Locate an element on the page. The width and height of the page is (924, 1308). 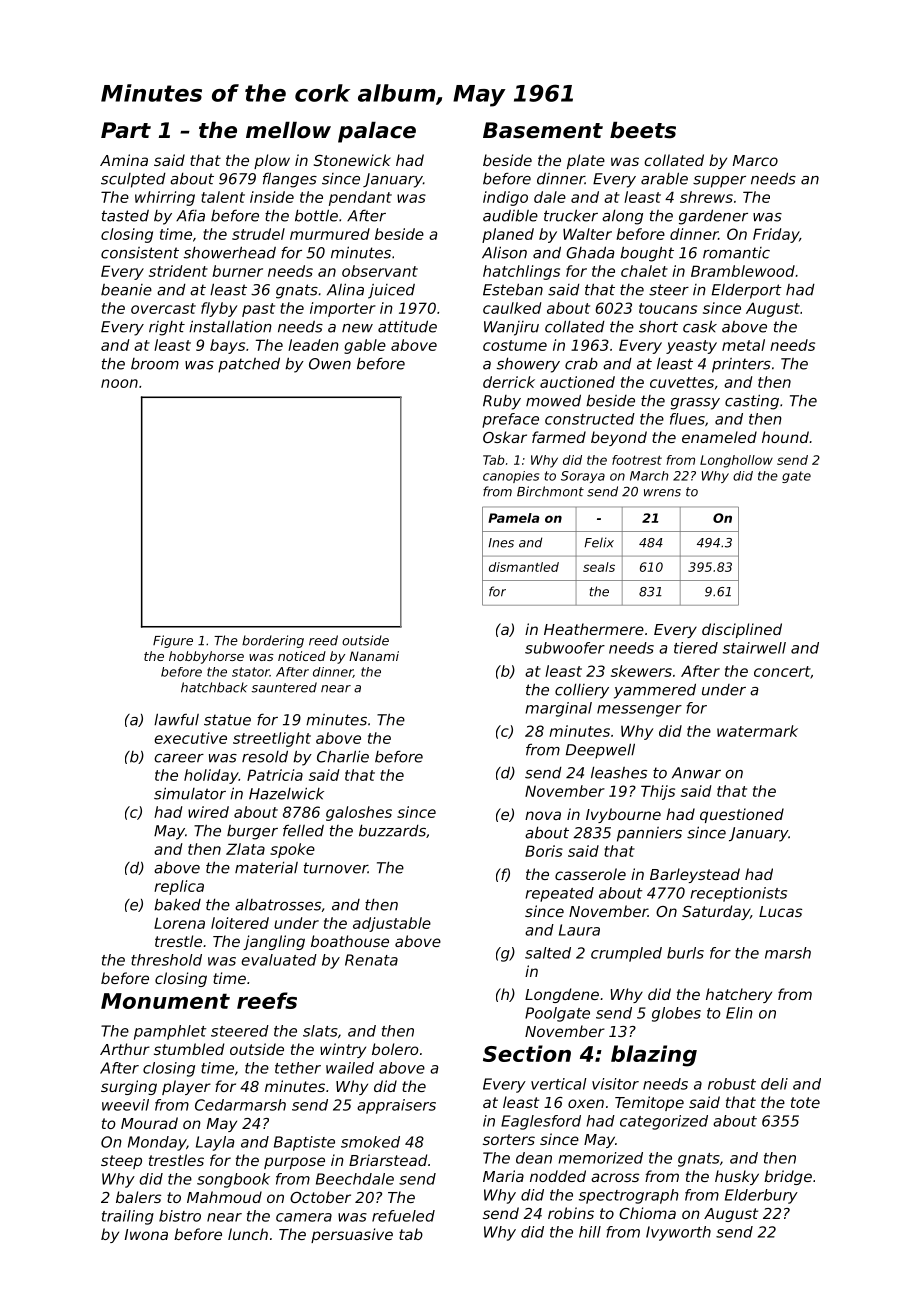
noon is located at coordinates (119, 383).
